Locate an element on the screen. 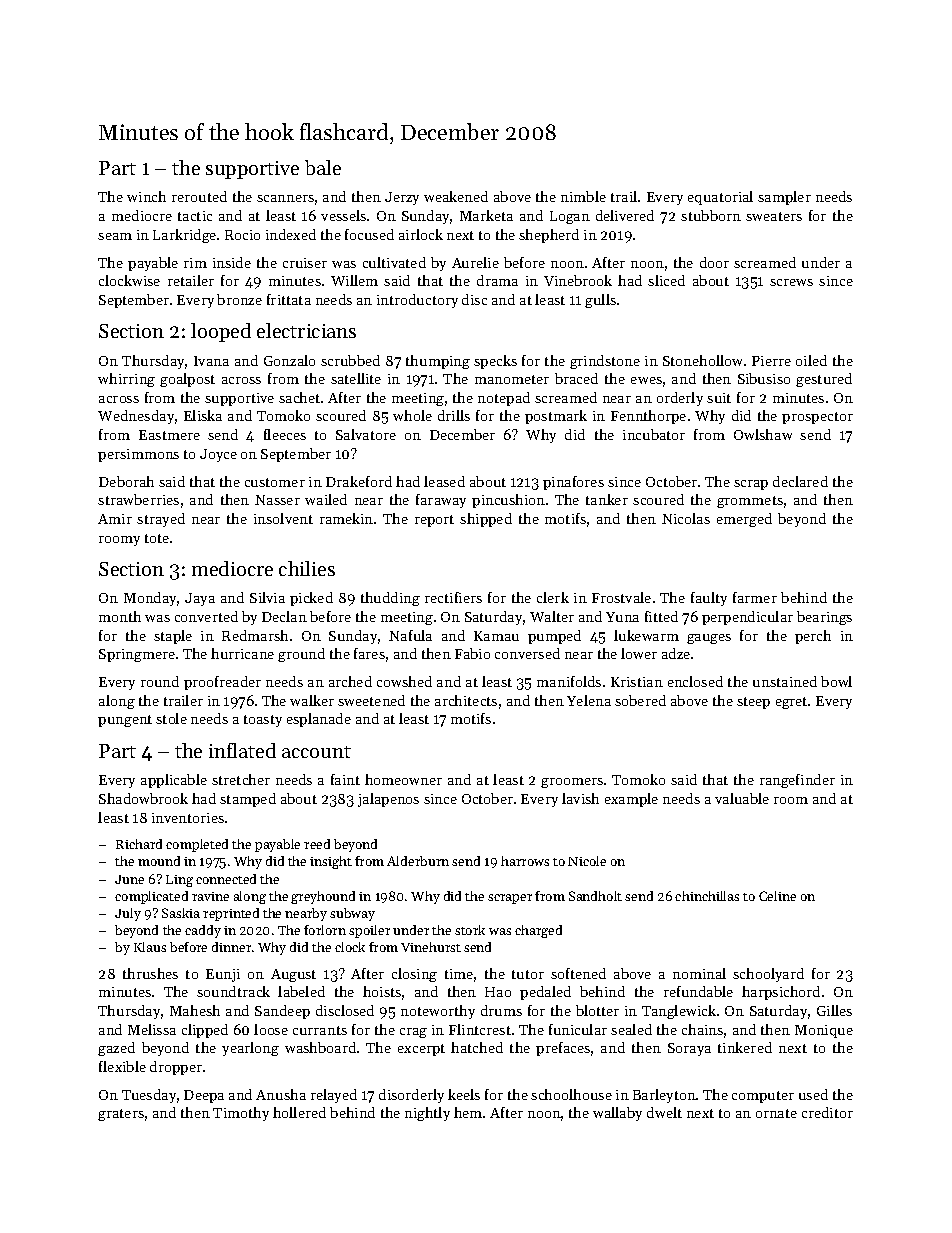 This screenshot has height=1233, width=952. chilies is located at coordinates (307, 568).
